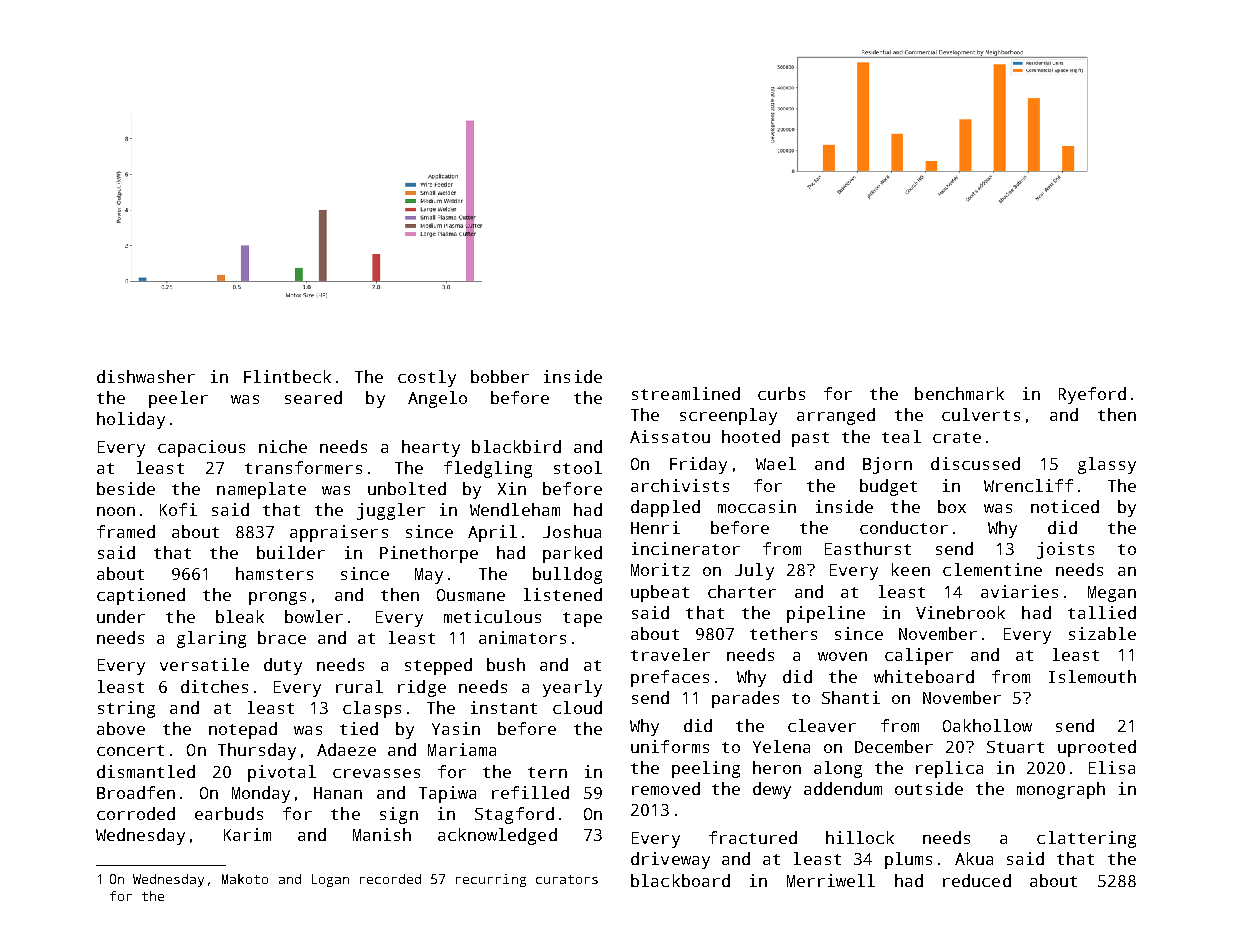  What do you see at coordinates (391, 511) in the screenshot?
I see `juggler` at bounding box center [391, 511].
